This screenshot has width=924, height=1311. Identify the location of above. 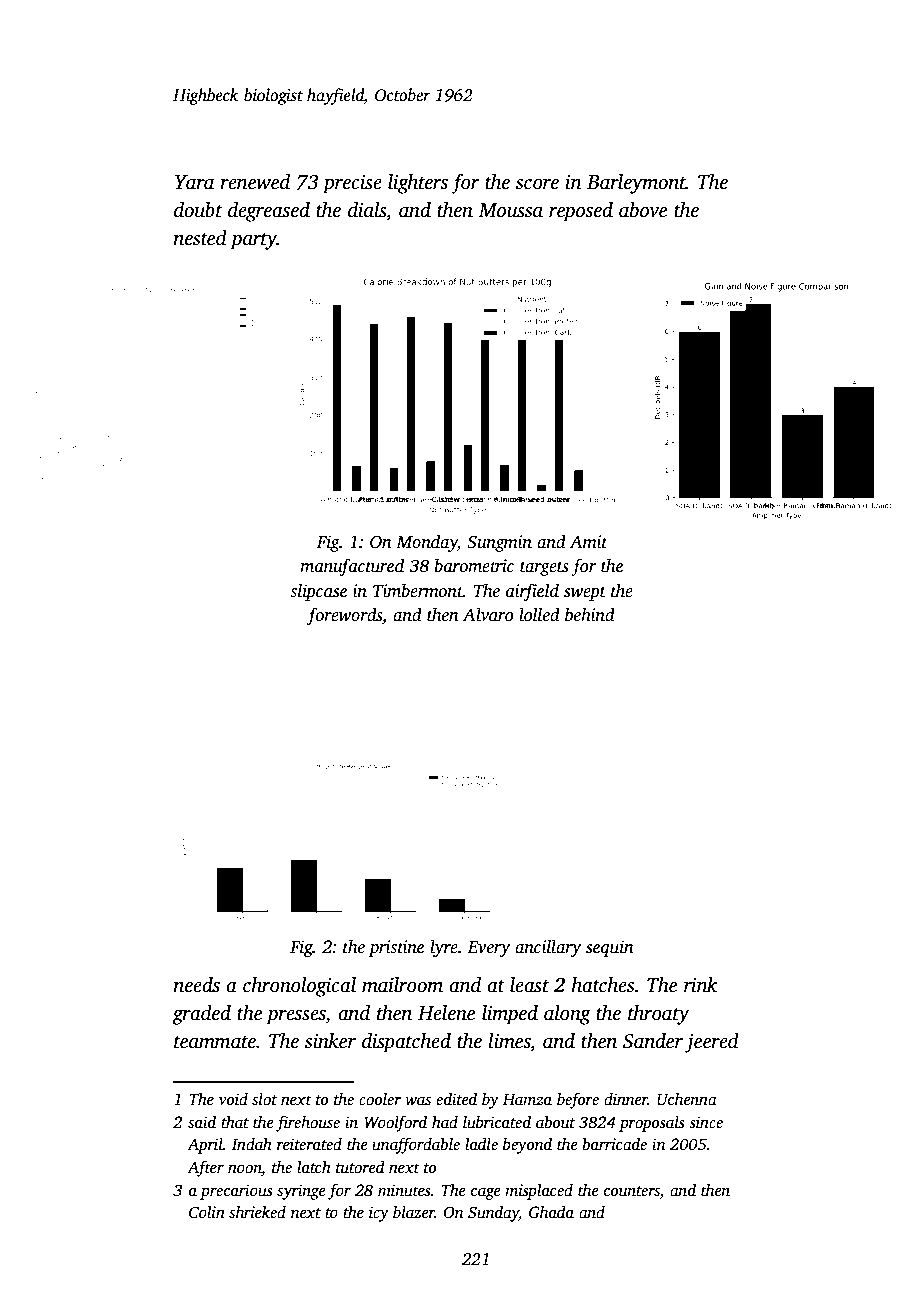
(643, 210).
